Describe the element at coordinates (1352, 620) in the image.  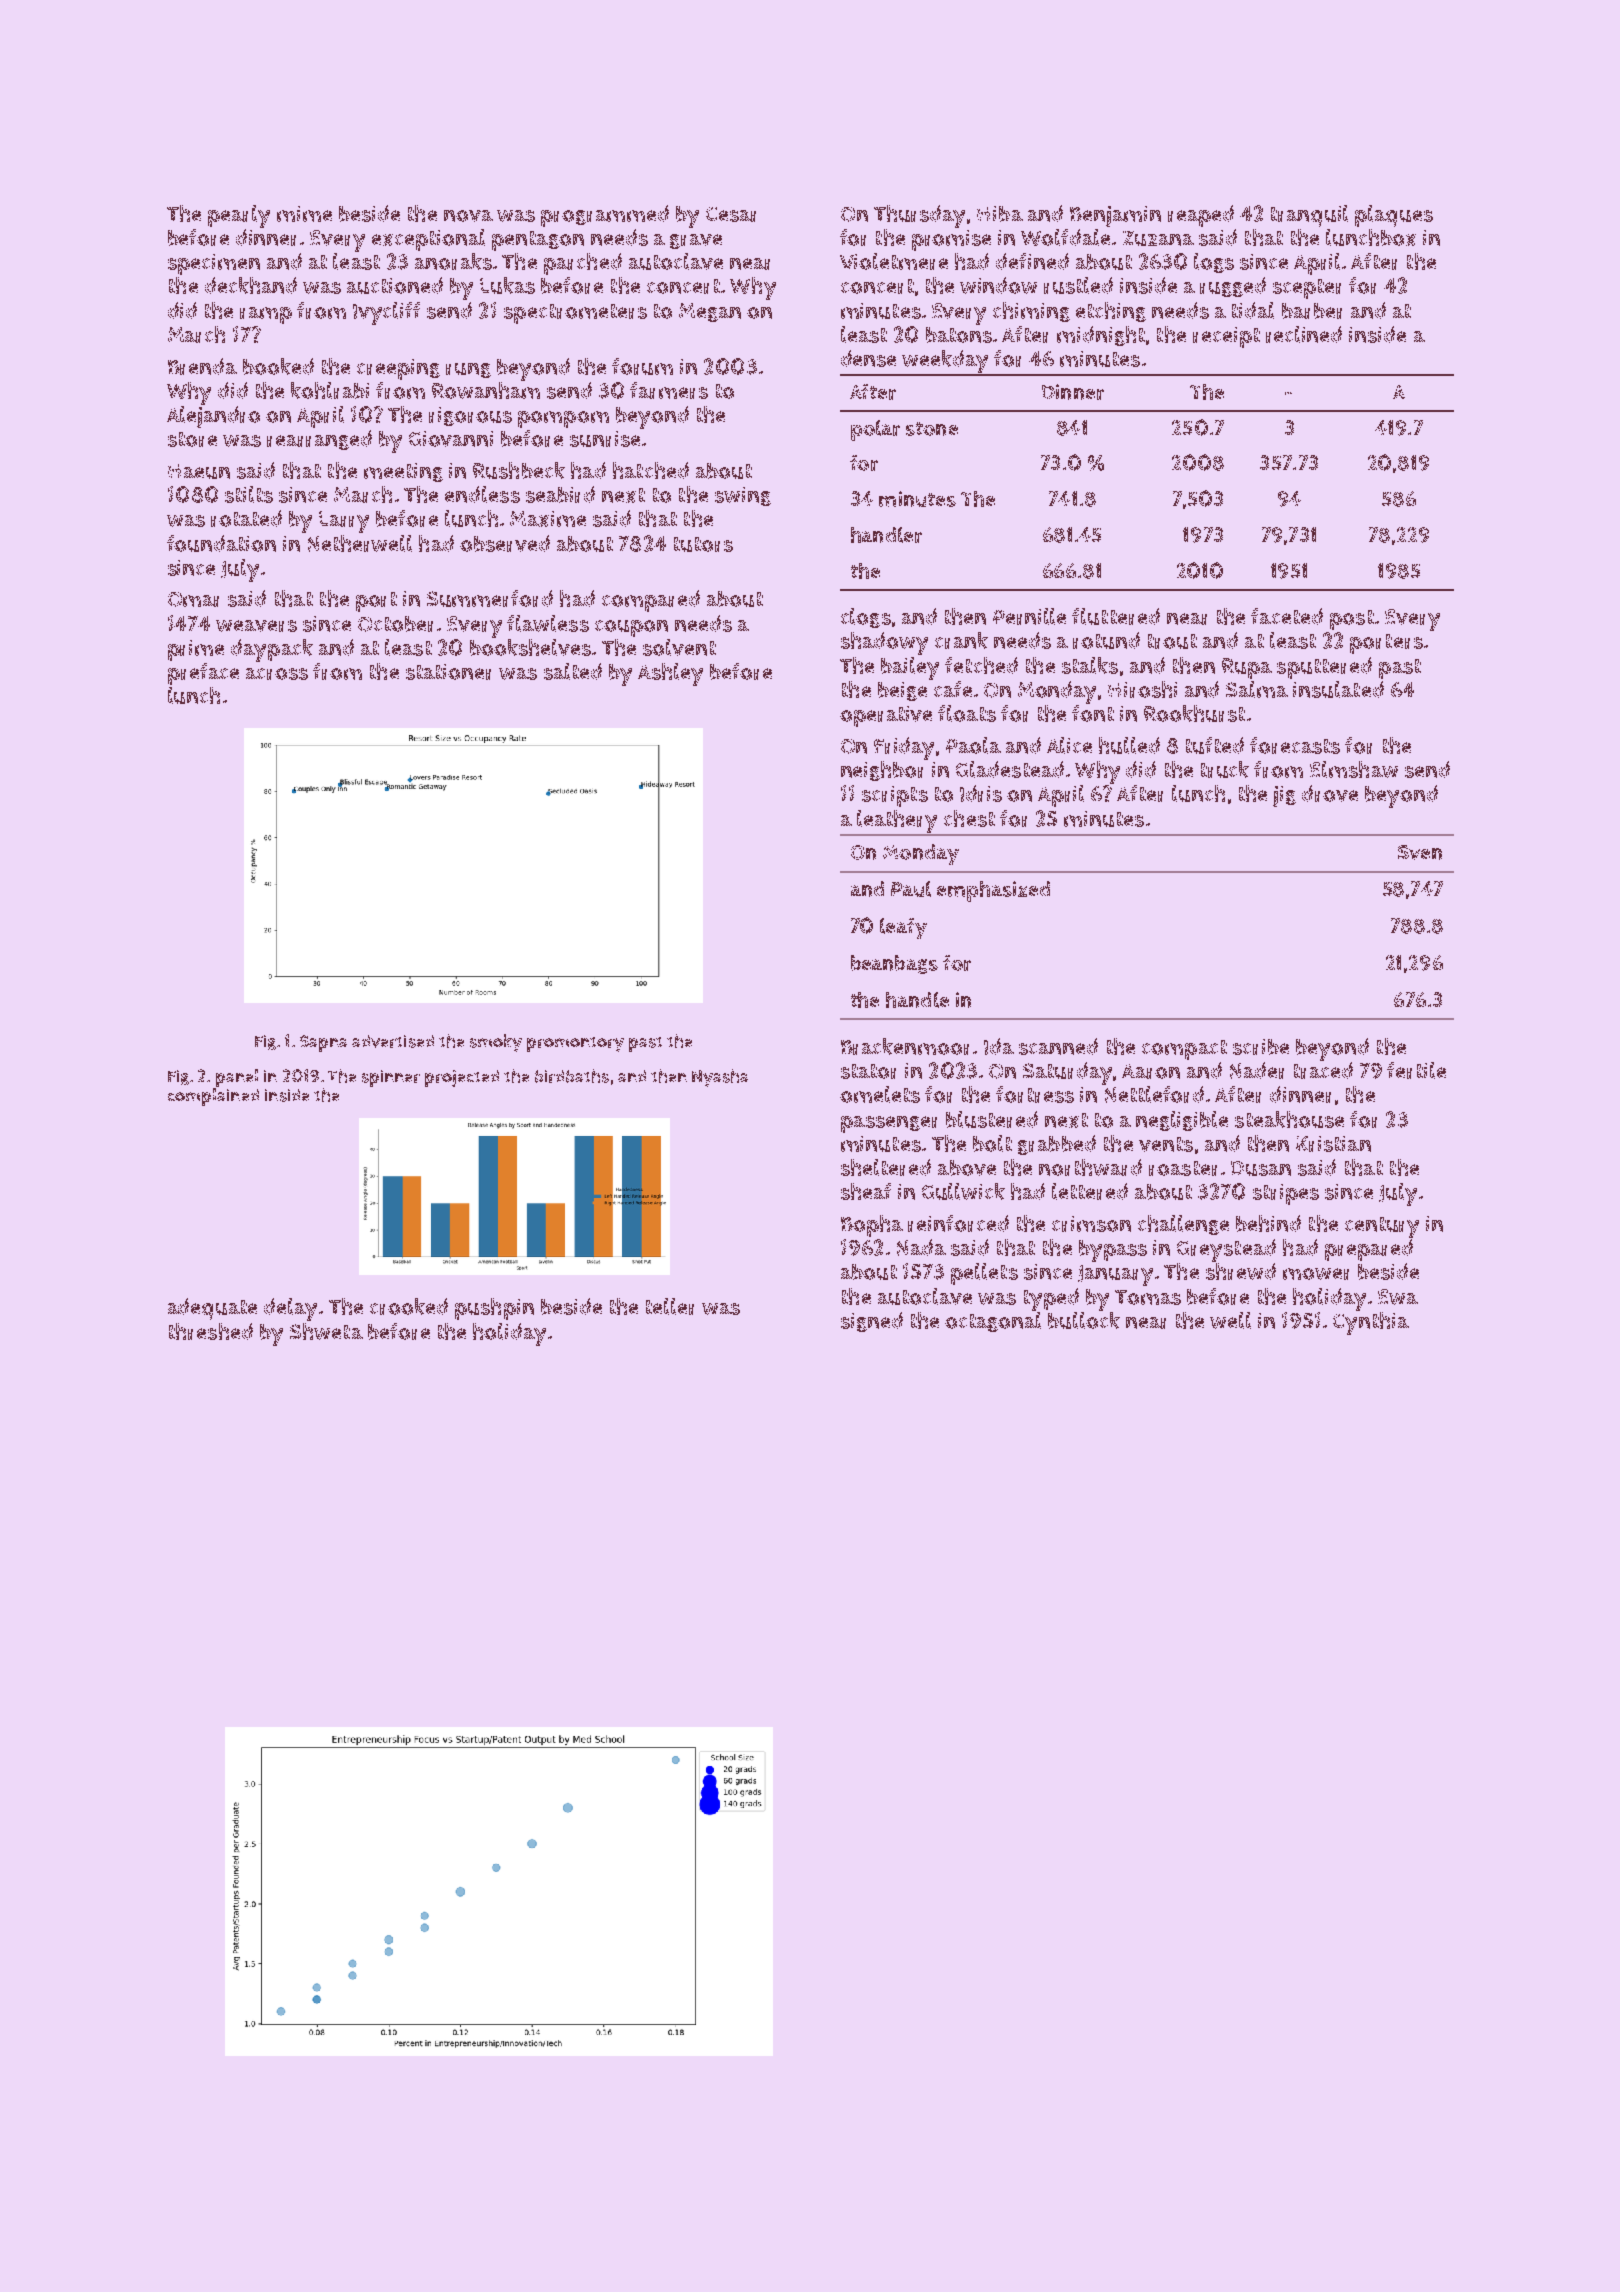
I see `post` at that location.
